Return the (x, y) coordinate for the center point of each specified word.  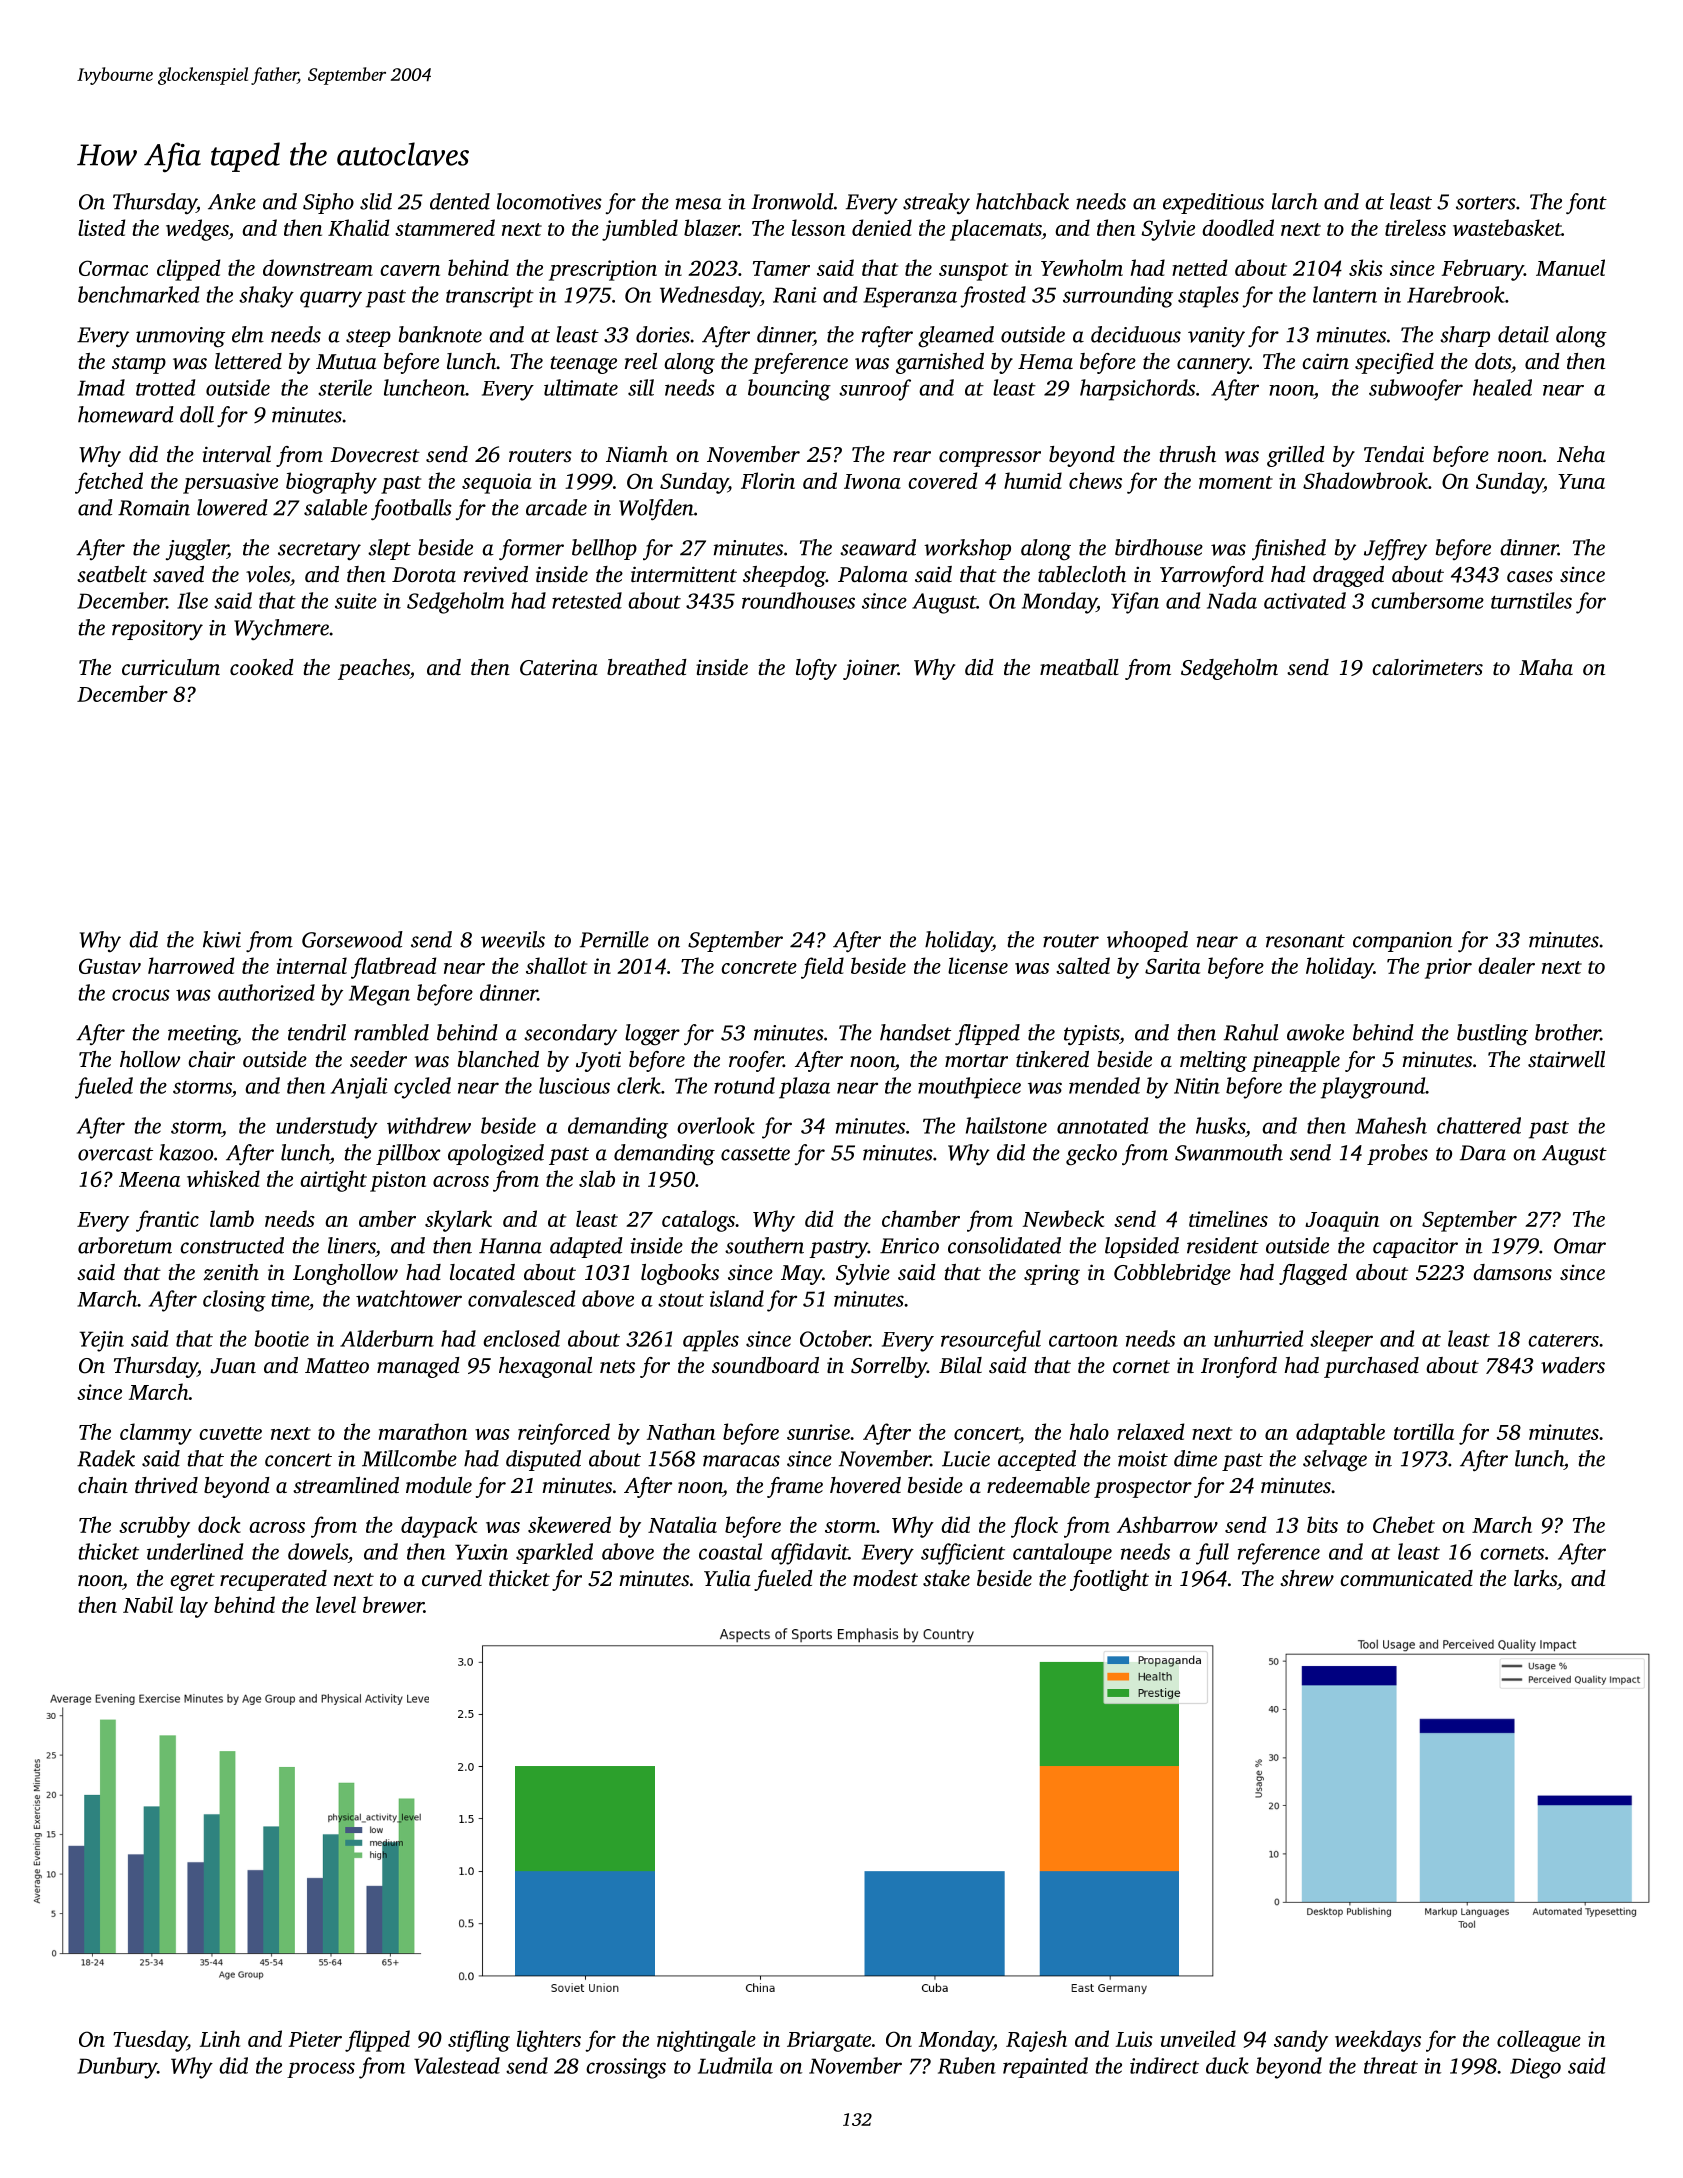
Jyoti (598, 1061)
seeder (378, 1059)
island (737, 1298)
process (321, 2070)
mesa (699, 204)
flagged (1313, 1274)
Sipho (328, 203)
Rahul (1251, 1032)
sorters (1486, 203)
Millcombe (409, 1458)
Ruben (967, 2065)
